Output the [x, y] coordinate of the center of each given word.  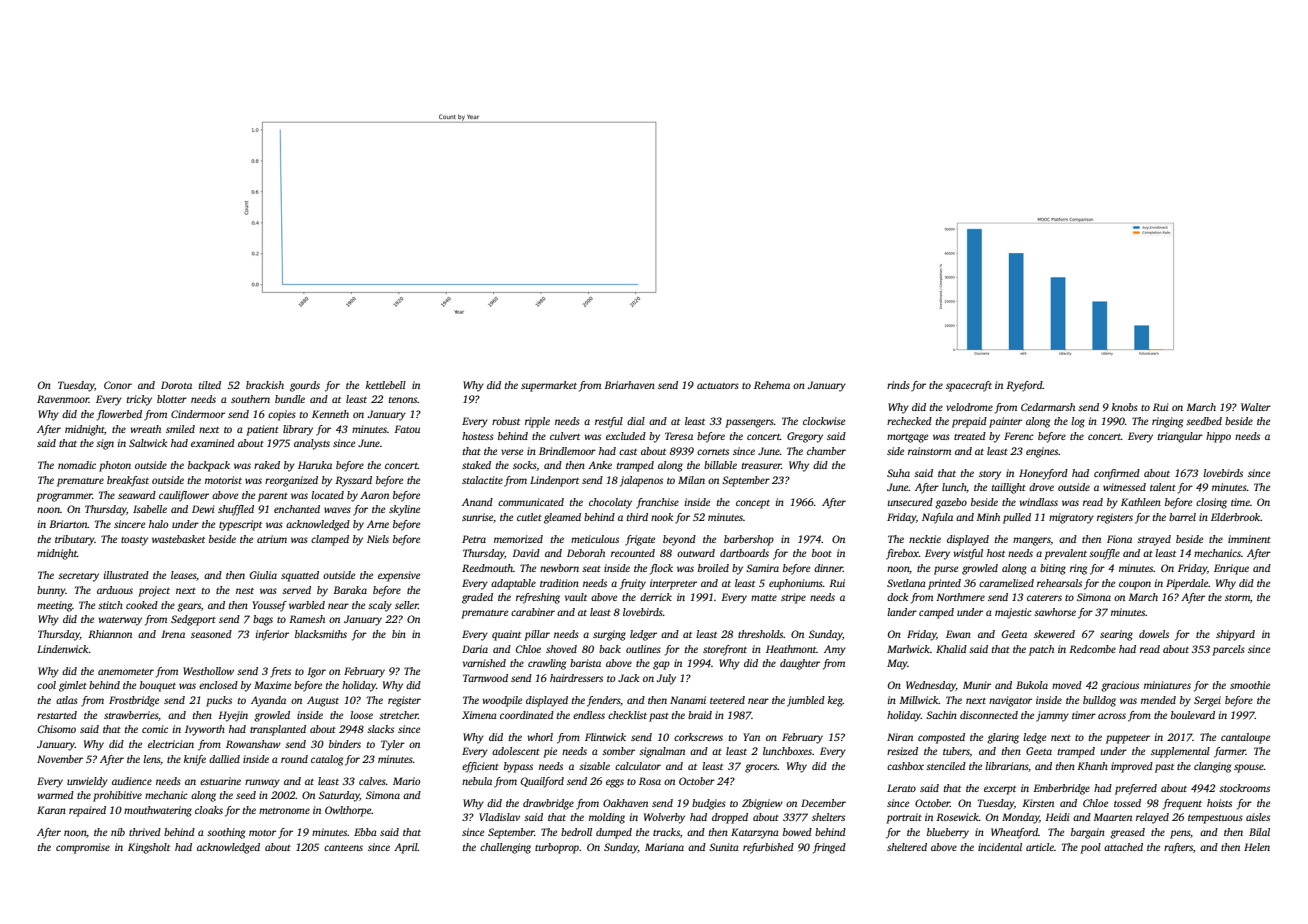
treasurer [761, 466]
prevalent [1065, 554]
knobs [1125, 407]
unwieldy [87, 782]
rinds [898, 385]
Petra [474, 539]
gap [661, 665]
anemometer [126, 672]
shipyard [1235, 635]
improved [1132, 767]
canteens [343, 848]
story [990, 475]
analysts [312, 444]
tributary [75, 540]
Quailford [542, 782]
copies [282, 415]
